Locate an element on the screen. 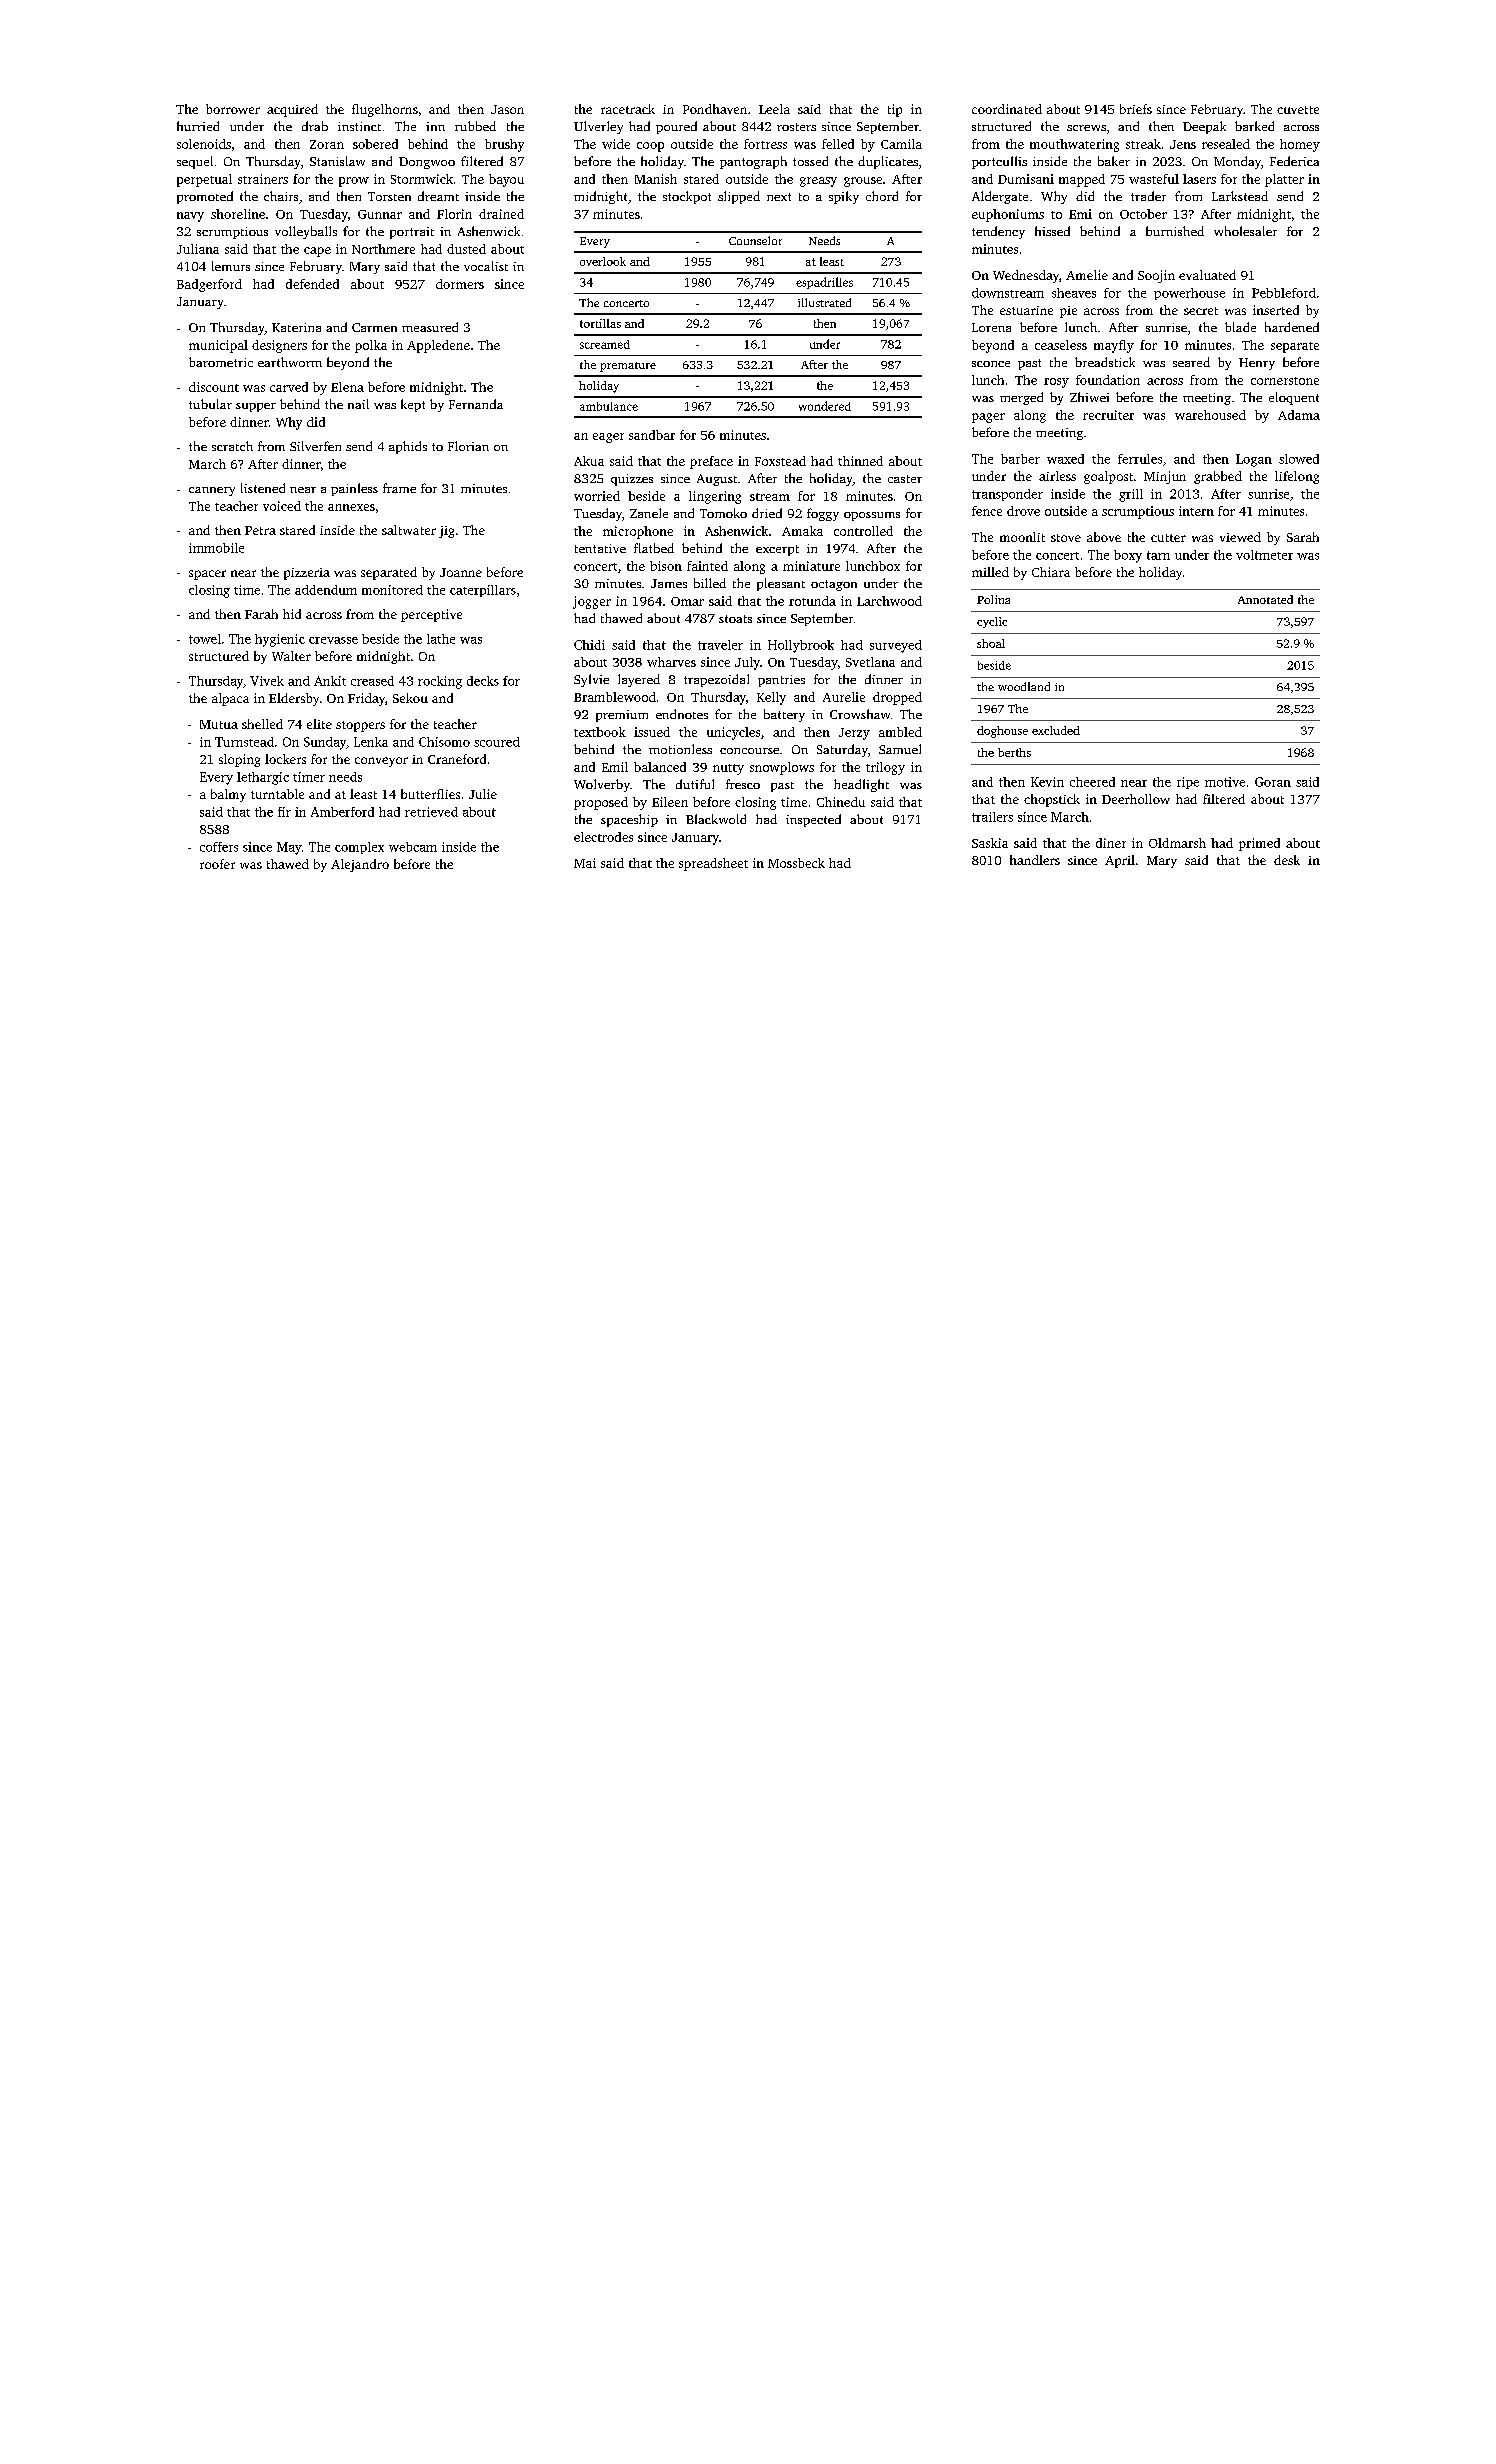  racetrack is located at coordinates (628, 109).
